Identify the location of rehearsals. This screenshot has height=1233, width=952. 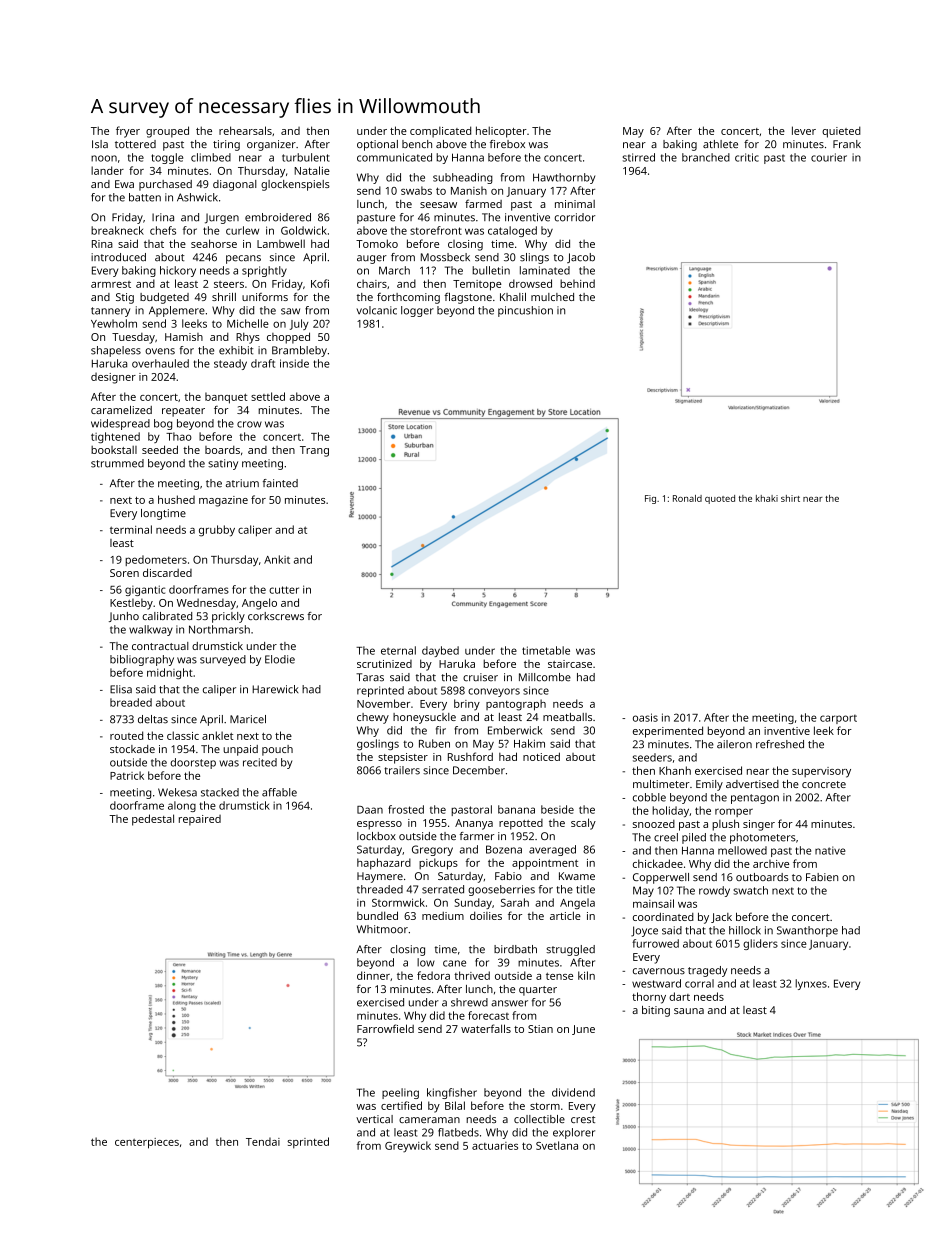
(245, 130).
